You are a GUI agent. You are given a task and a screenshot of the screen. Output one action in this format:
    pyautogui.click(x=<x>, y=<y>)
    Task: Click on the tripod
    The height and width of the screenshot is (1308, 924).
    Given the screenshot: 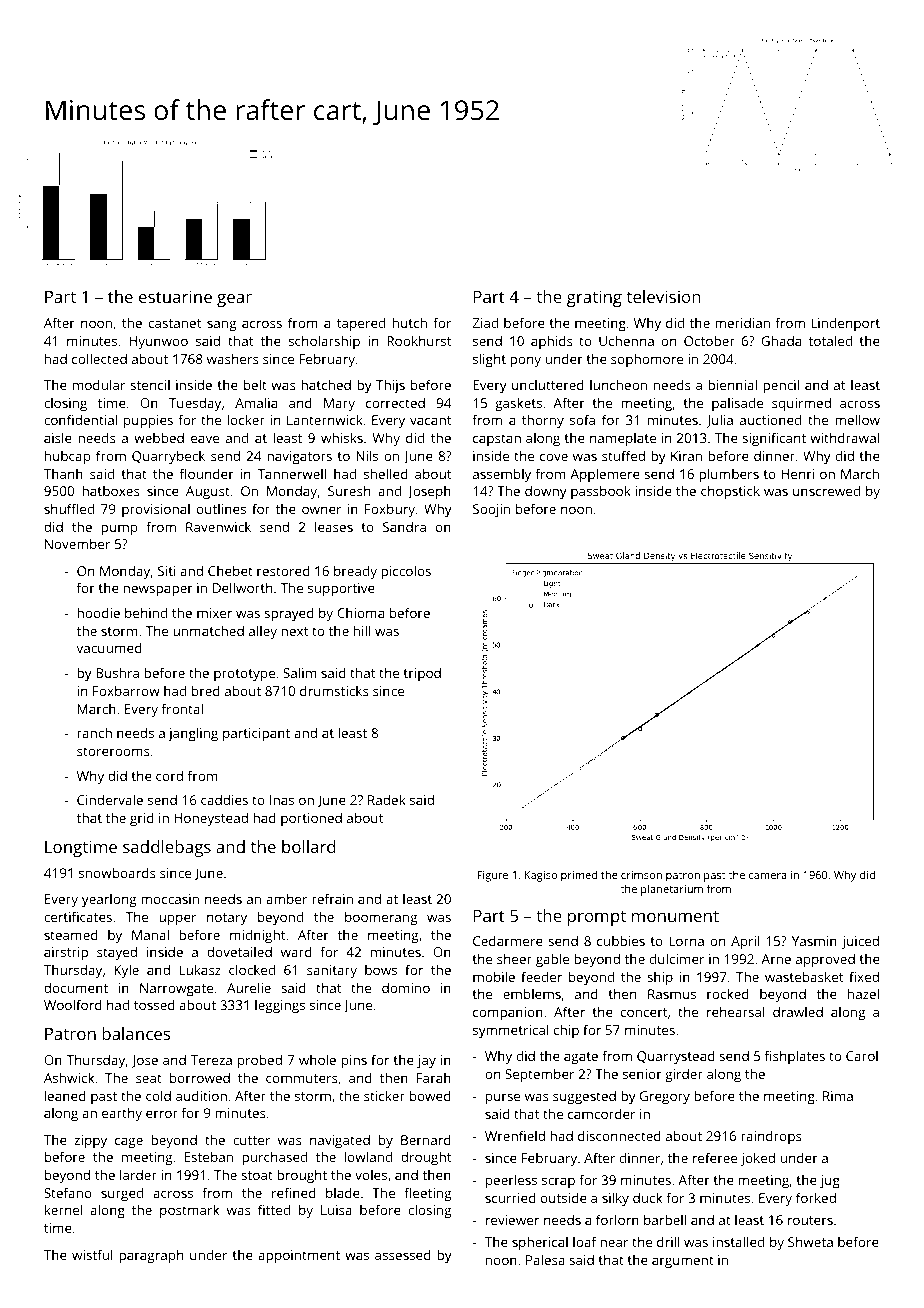 What is the action you would take?
    pyautogui.click(x=422, y=674)
